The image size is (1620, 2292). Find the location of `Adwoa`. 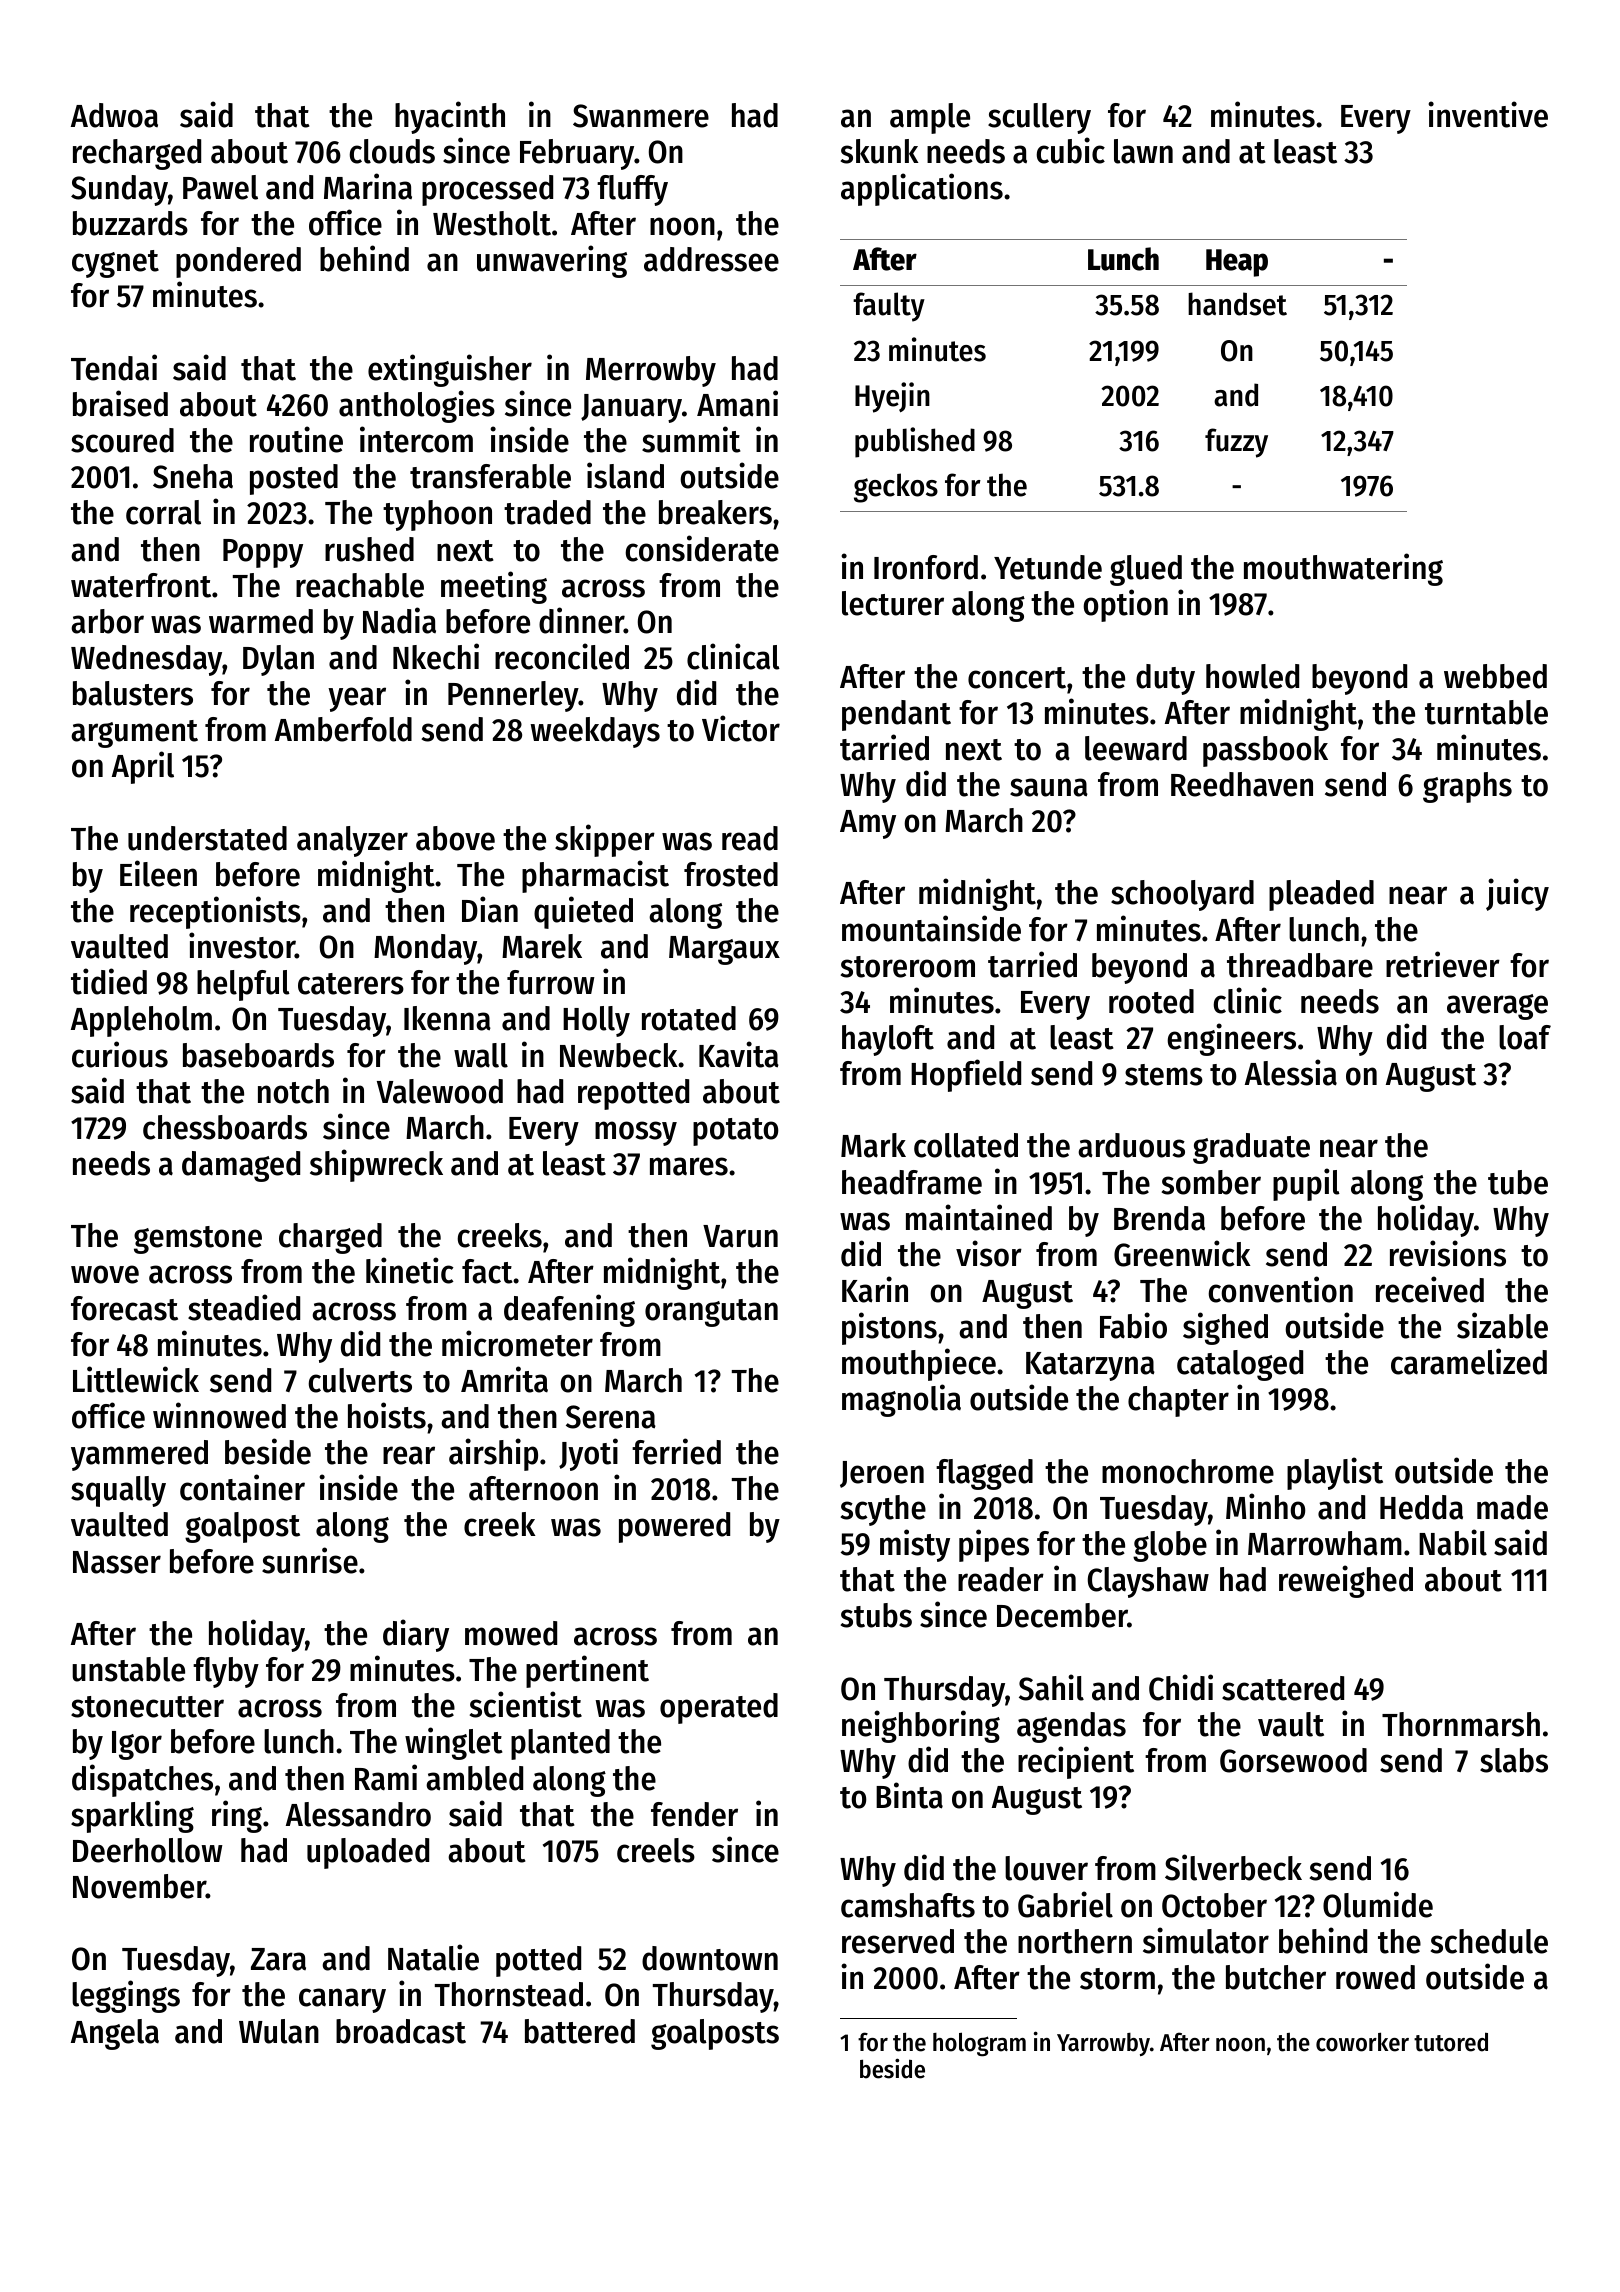

Adwoa is located at coordinates (114, 115).
